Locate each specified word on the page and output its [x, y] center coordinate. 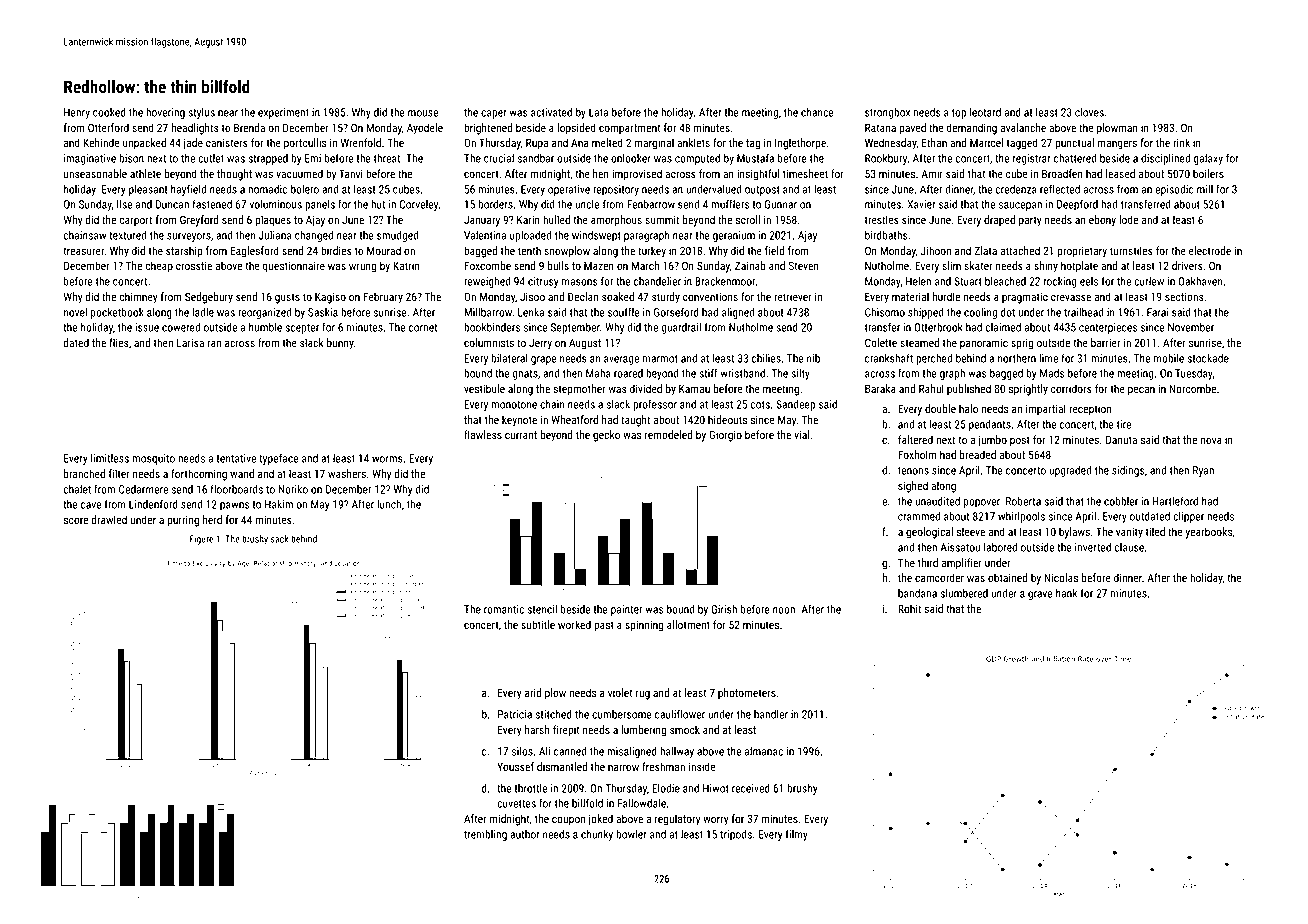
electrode [1210, 250]
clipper [1188, 517]
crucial [499, 158]
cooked [109, 112]
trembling [485, 835]
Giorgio [725, 436]
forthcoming [199, 475]
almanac [764, 751]
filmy [797, 835]
